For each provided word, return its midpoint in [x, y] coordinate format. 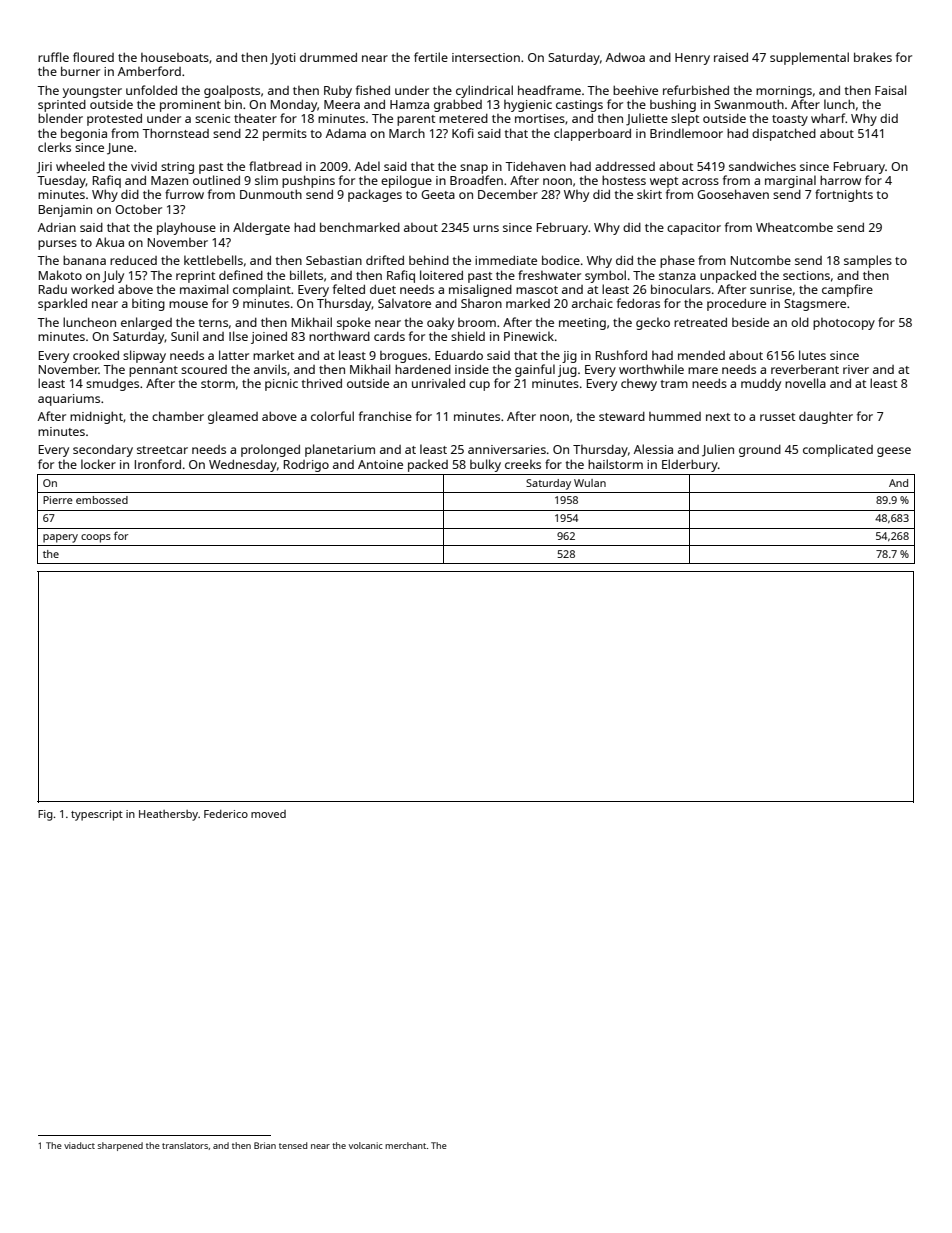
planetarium [340, 450]
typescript [97, 815]
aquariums [69, 400]
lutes [812, 355]
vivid [144, 166]
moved [268, 814]
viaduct [79, 1145]
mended [701, 355]
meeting [582, 324]
